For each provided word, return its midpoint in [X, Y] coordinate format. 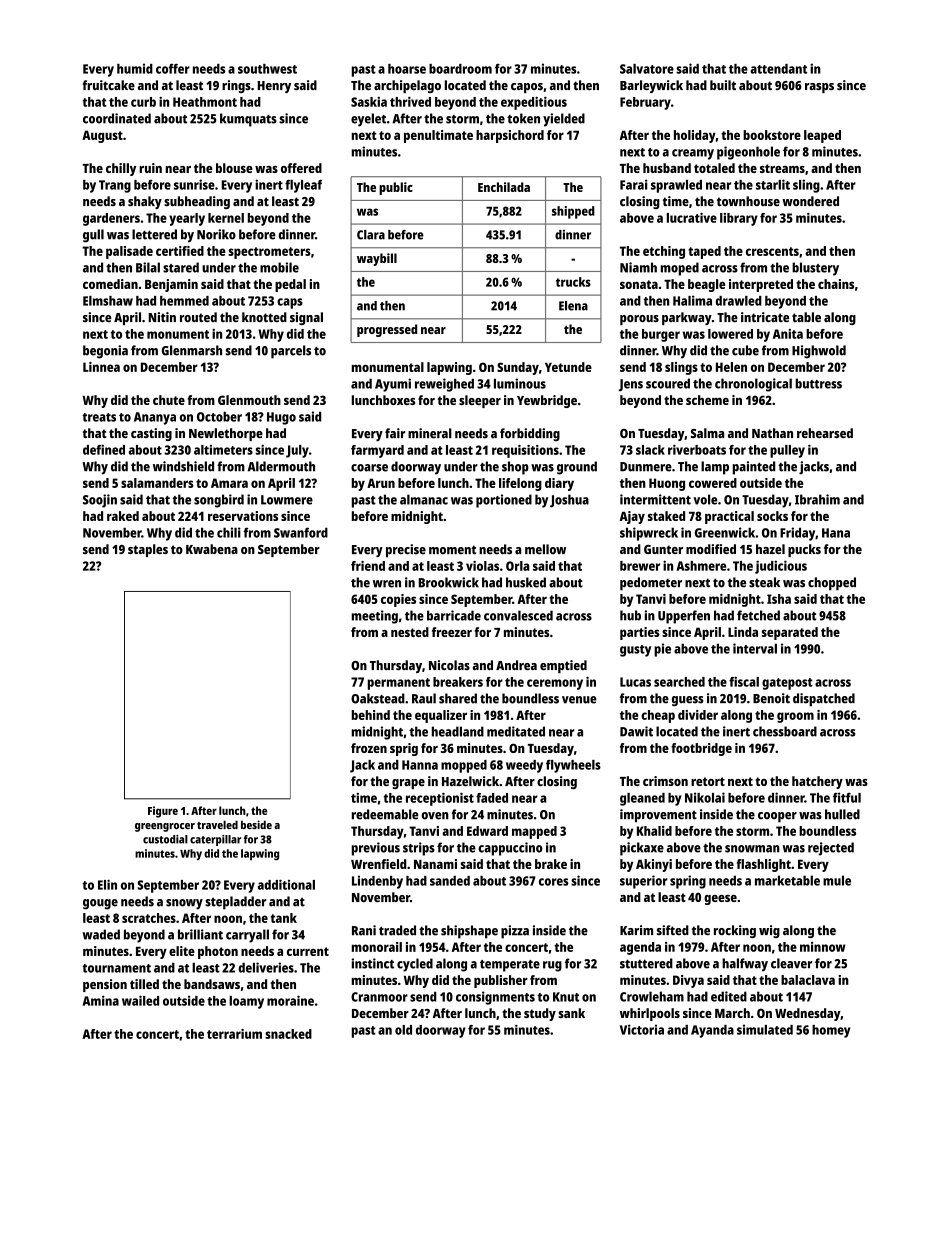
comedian [110, 284]
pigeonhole [748, 153]
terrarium [234, 1034]
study [540, 1014]
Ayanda [712, 1031]
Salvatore [647, 69]
